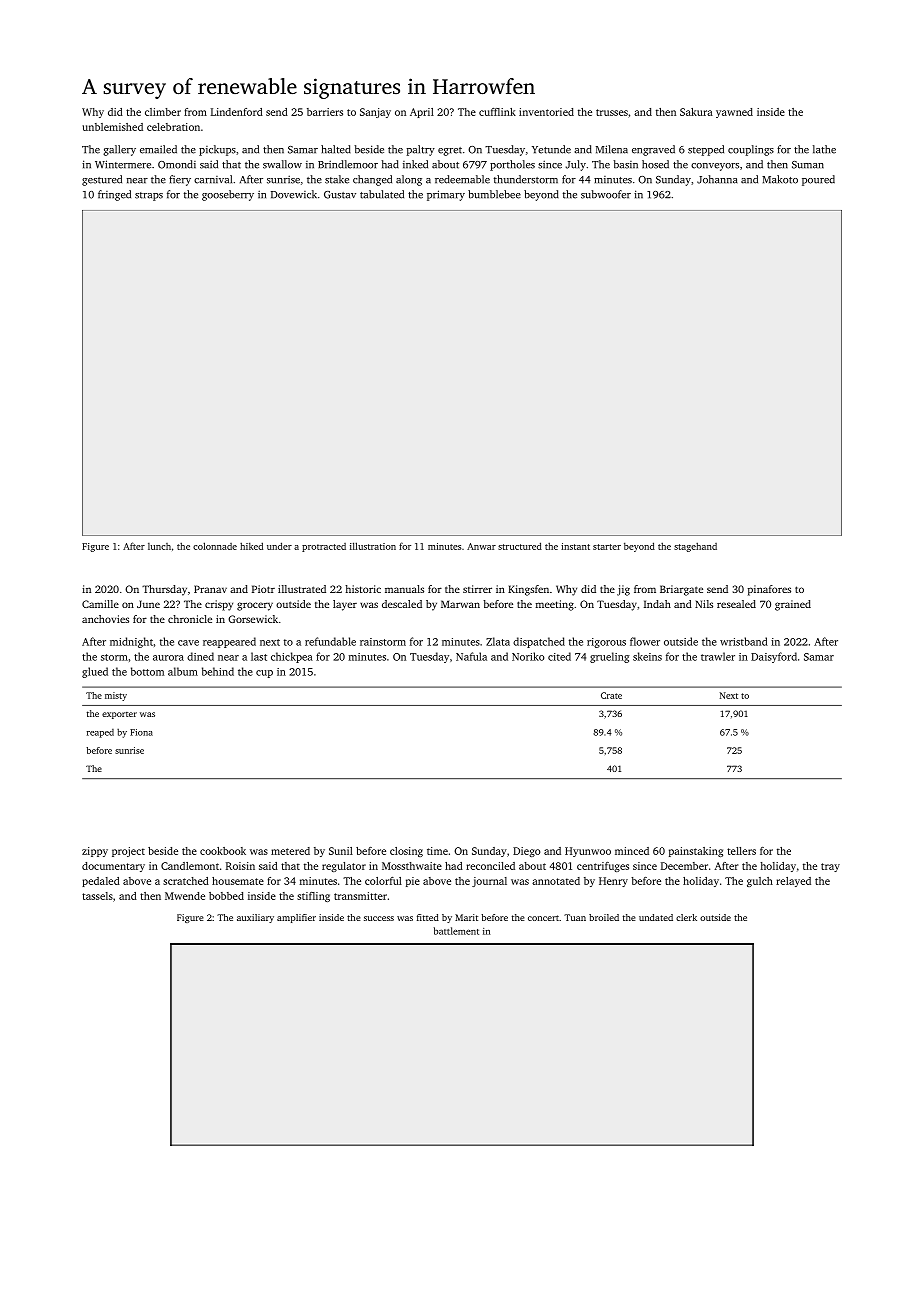 The height and width of the screenshot is (1308, 924). What do you see at coordinates (228, 195) in the screenshot?
I see `gooseberry` at bounding box center [228, 195].
